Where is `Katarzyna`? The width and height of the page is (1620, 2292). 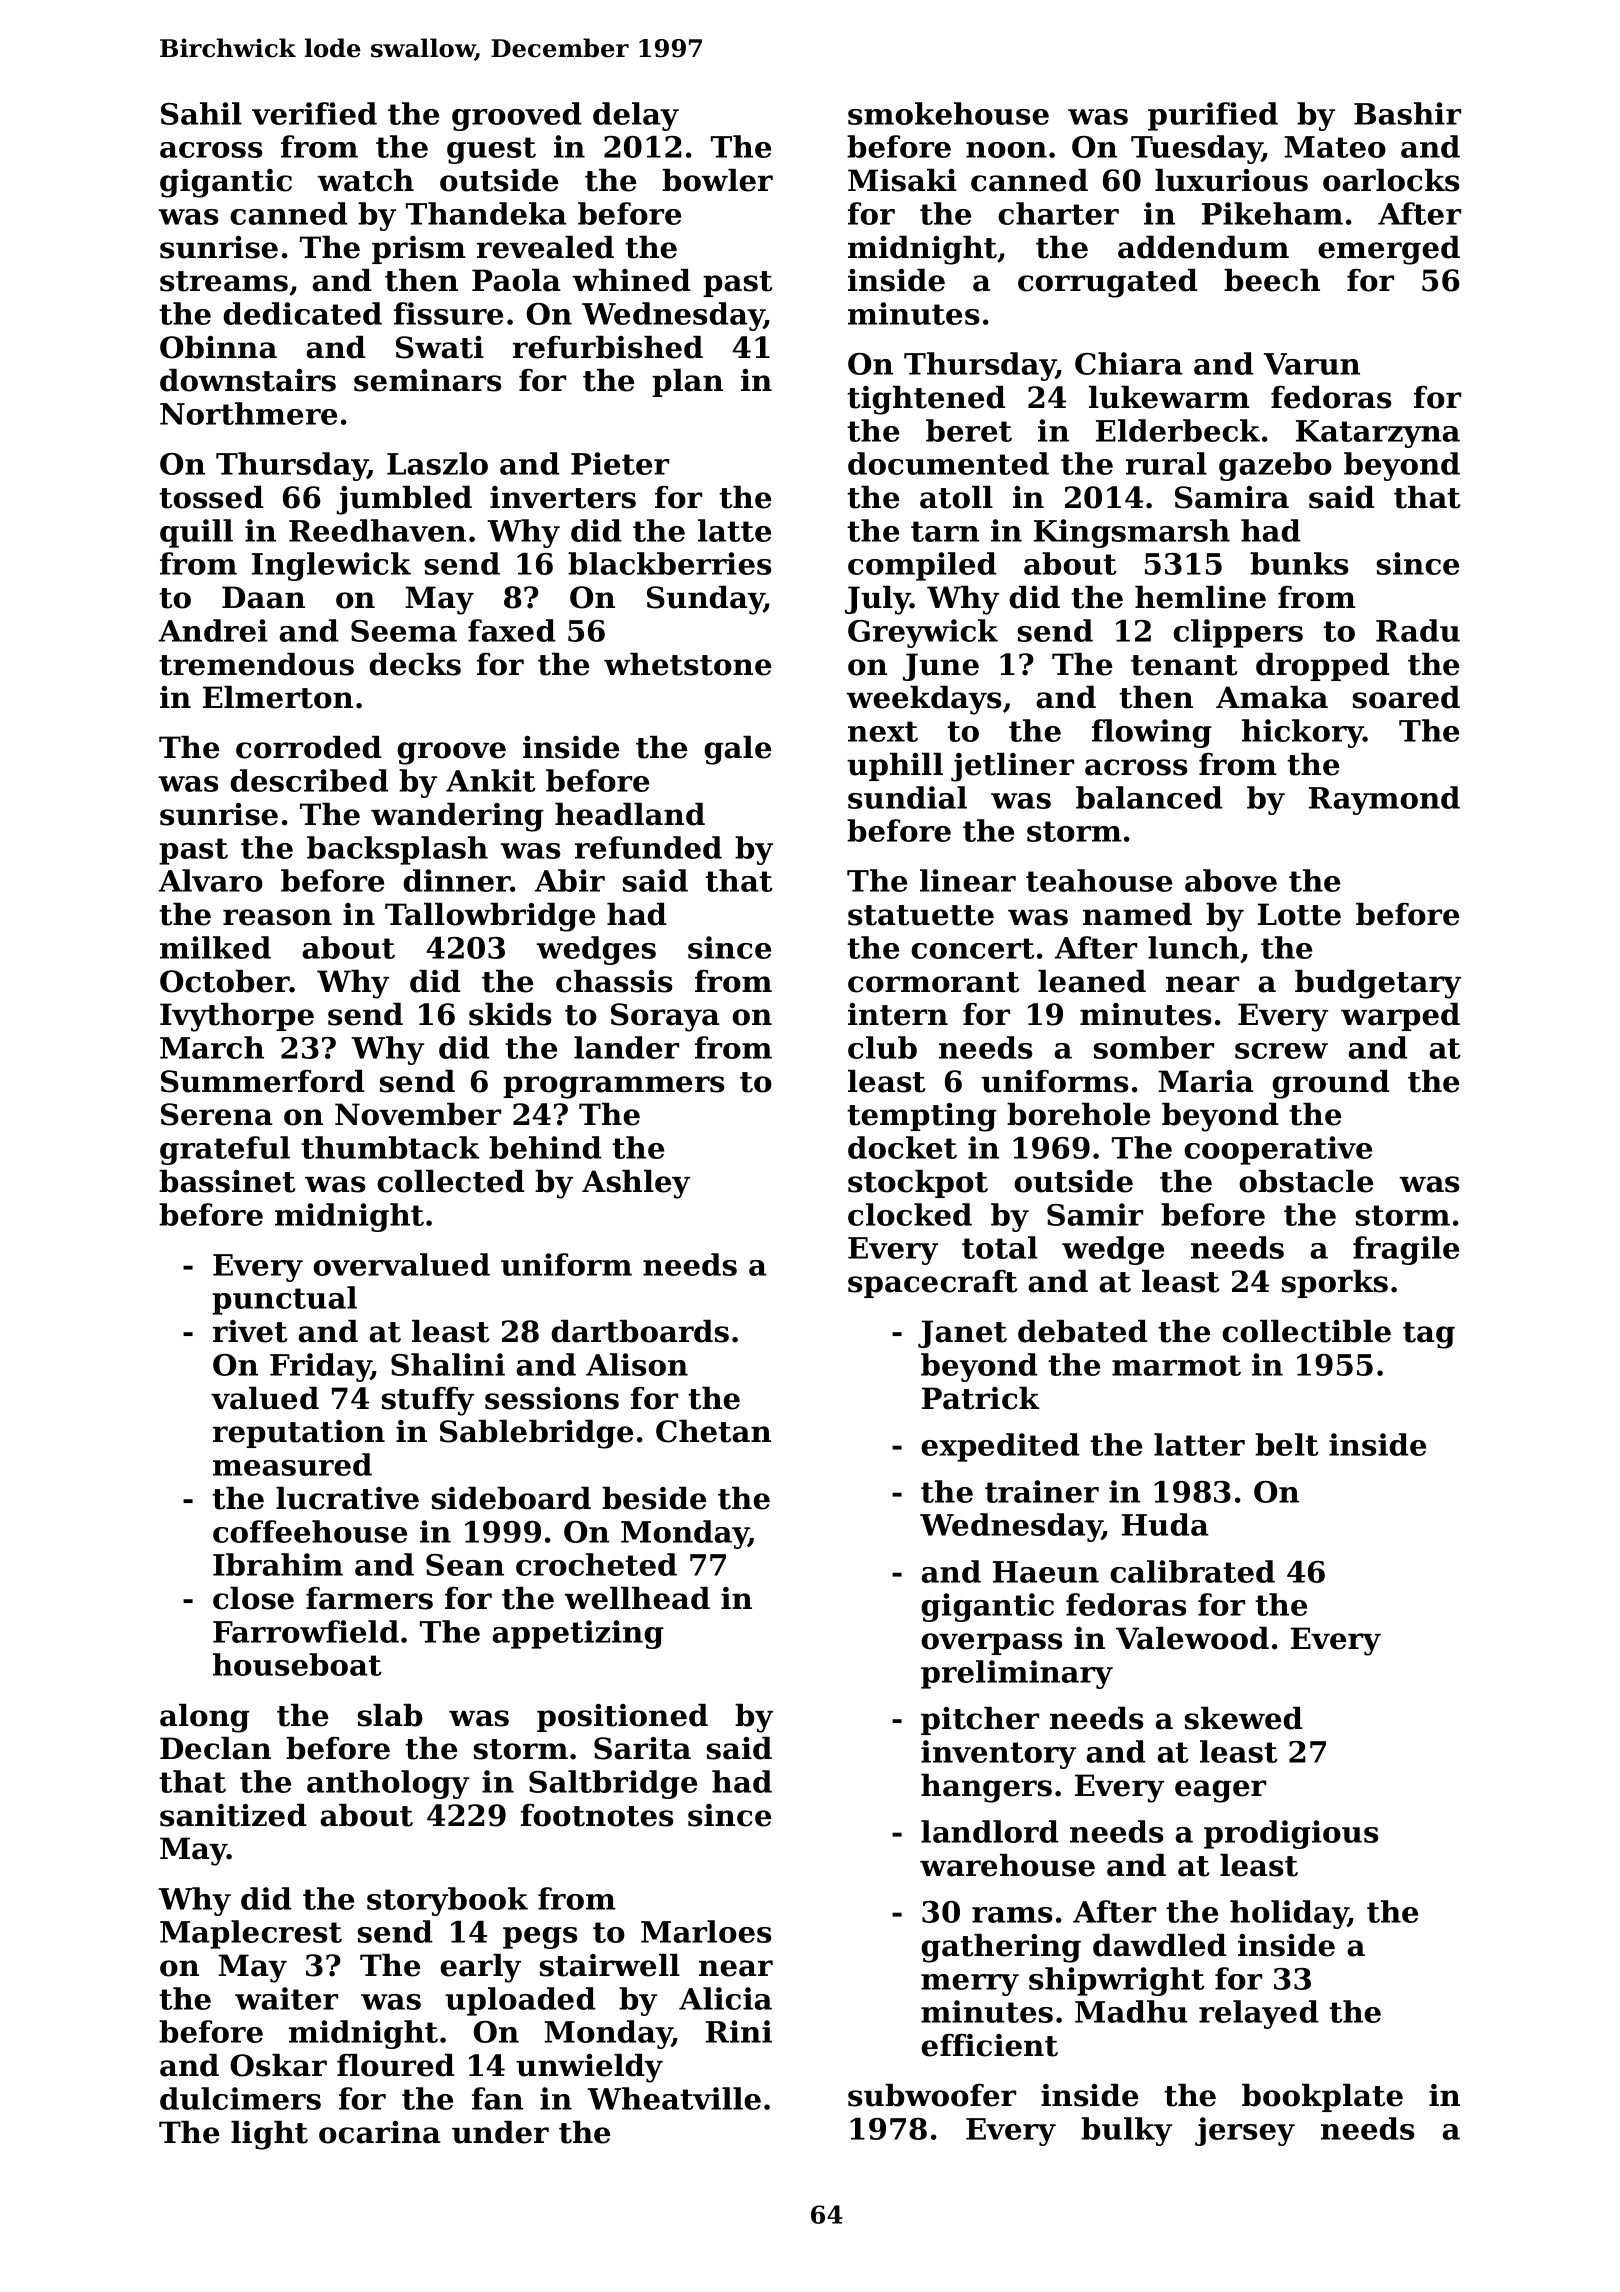 Katarzyna is located at coordinates (1378, 434).
